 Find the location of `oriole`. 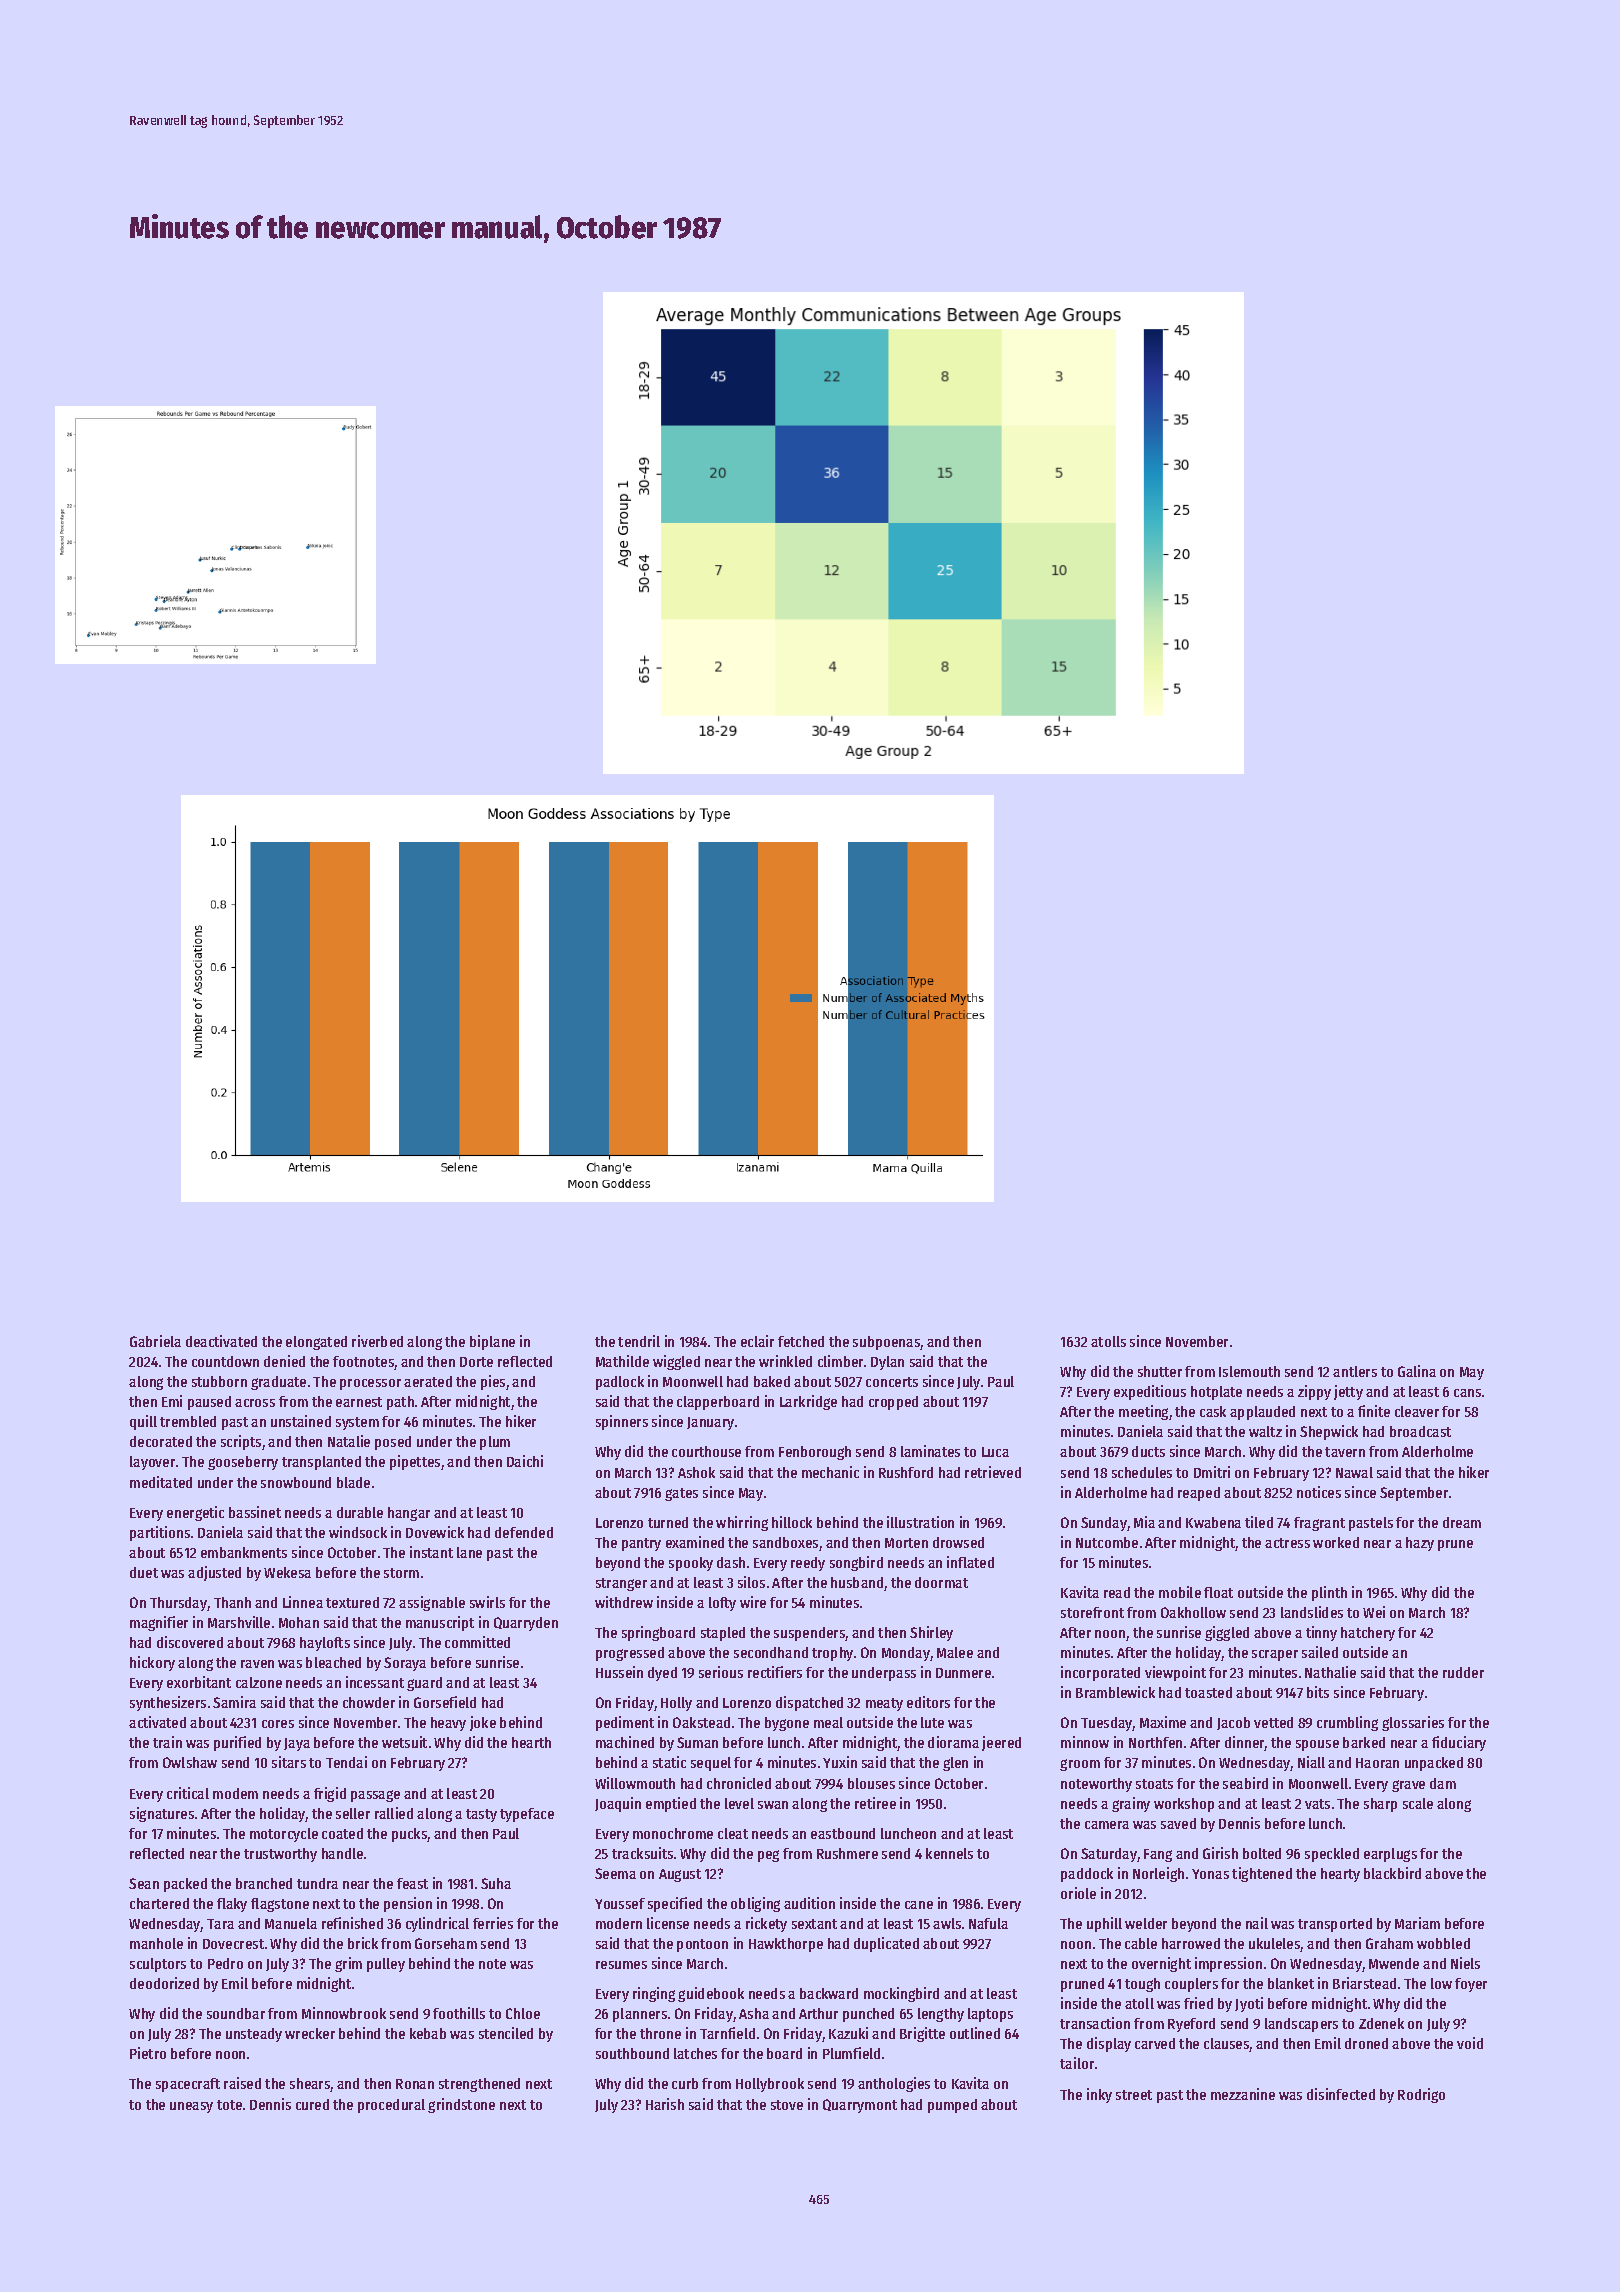

oriole is located at coordinates (1078, 1893).
